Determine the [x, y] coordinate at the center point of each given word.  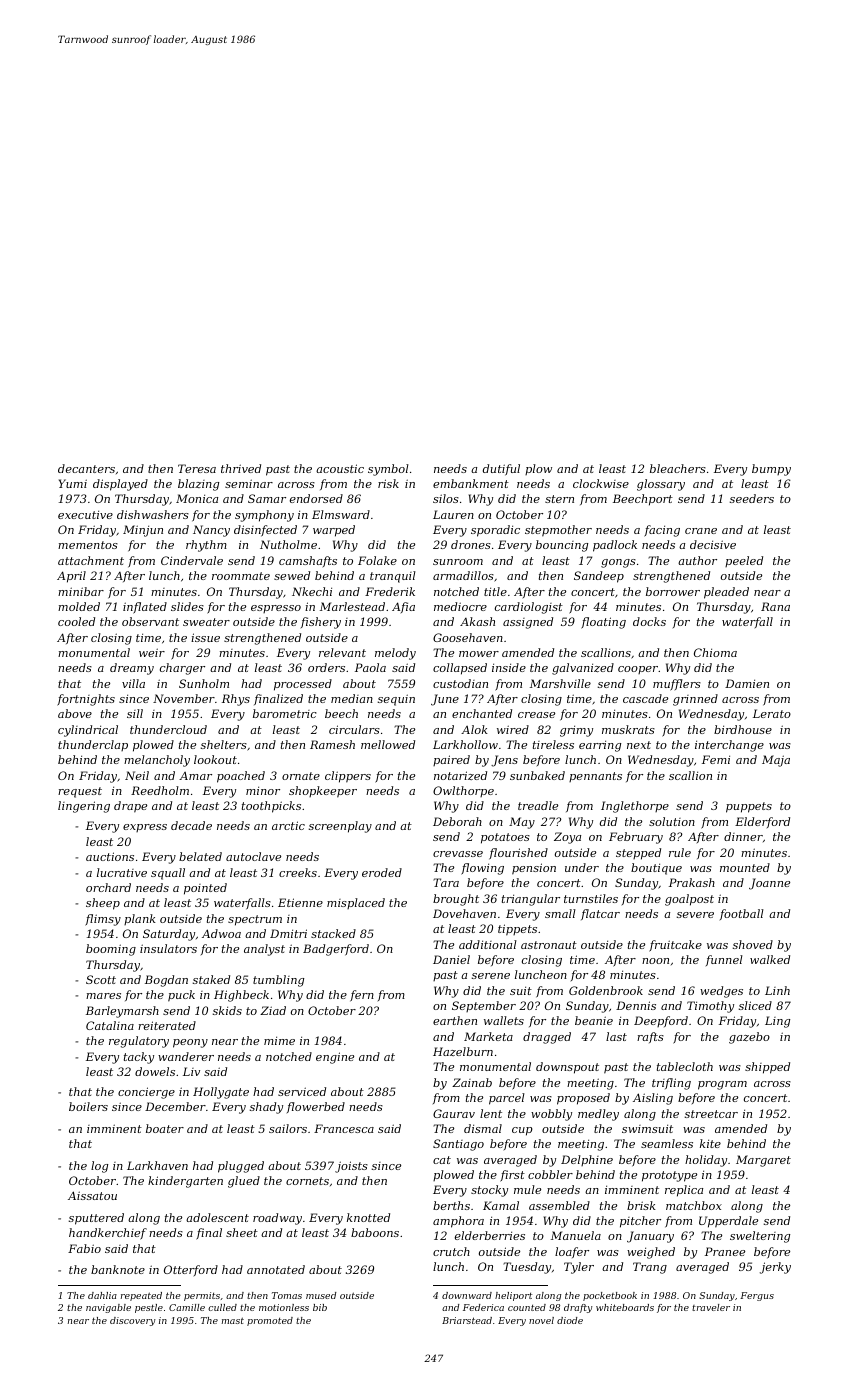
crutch [451, 1251]
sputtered [96, 1219]
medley [598, 1115]
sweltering [760, 1237]
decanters [86, 468]
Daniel [451, 959]
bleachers [678, 468]
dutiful [501, 470]
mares [103, 996]
